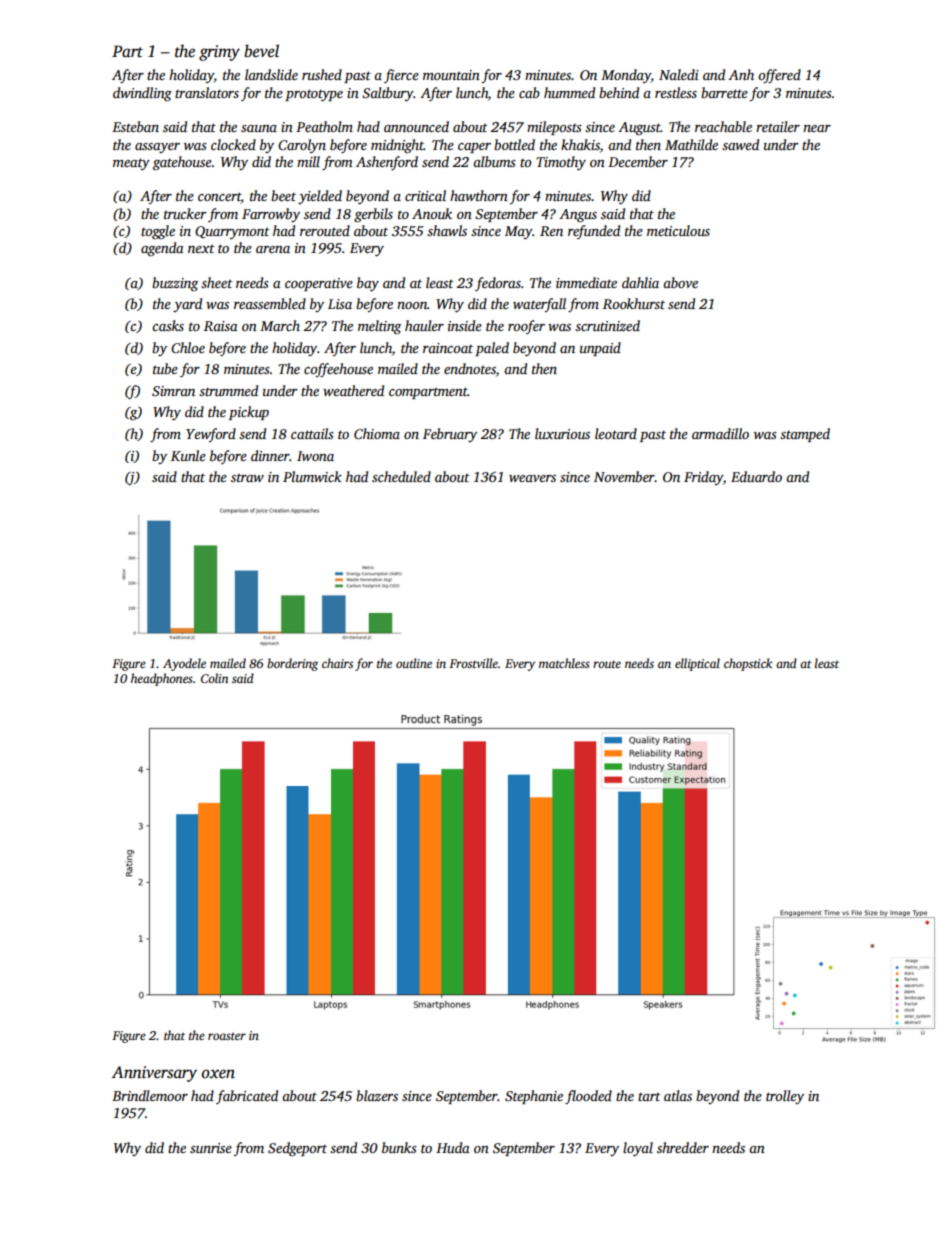 The image size is (952, 1233). I want to click on oxen, so click(218, 1074).
